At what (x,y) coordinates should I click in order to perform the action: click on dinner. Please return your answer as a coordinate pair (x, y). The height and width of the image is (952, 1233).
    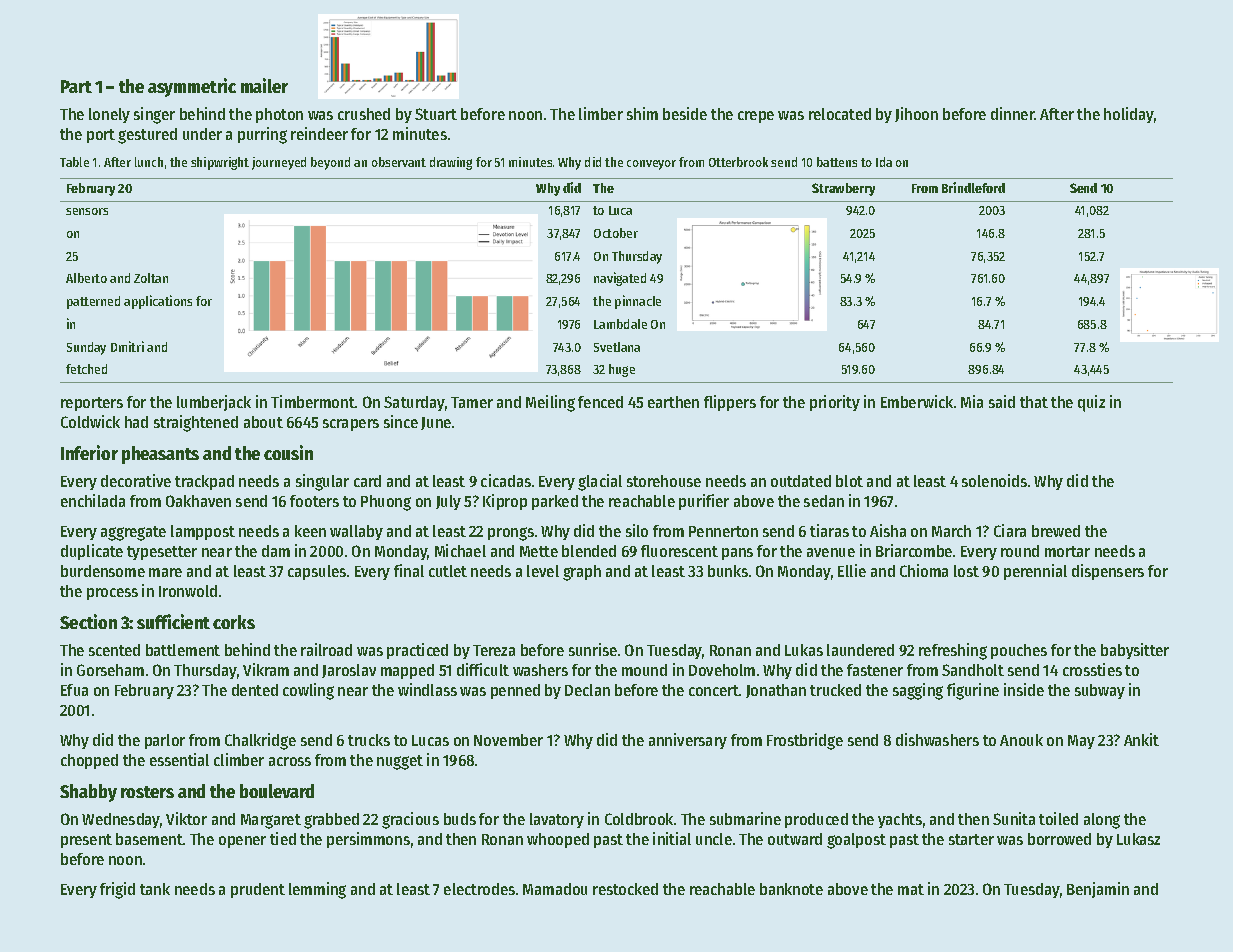
    Looking at the image, I should click on (1013, 113).
